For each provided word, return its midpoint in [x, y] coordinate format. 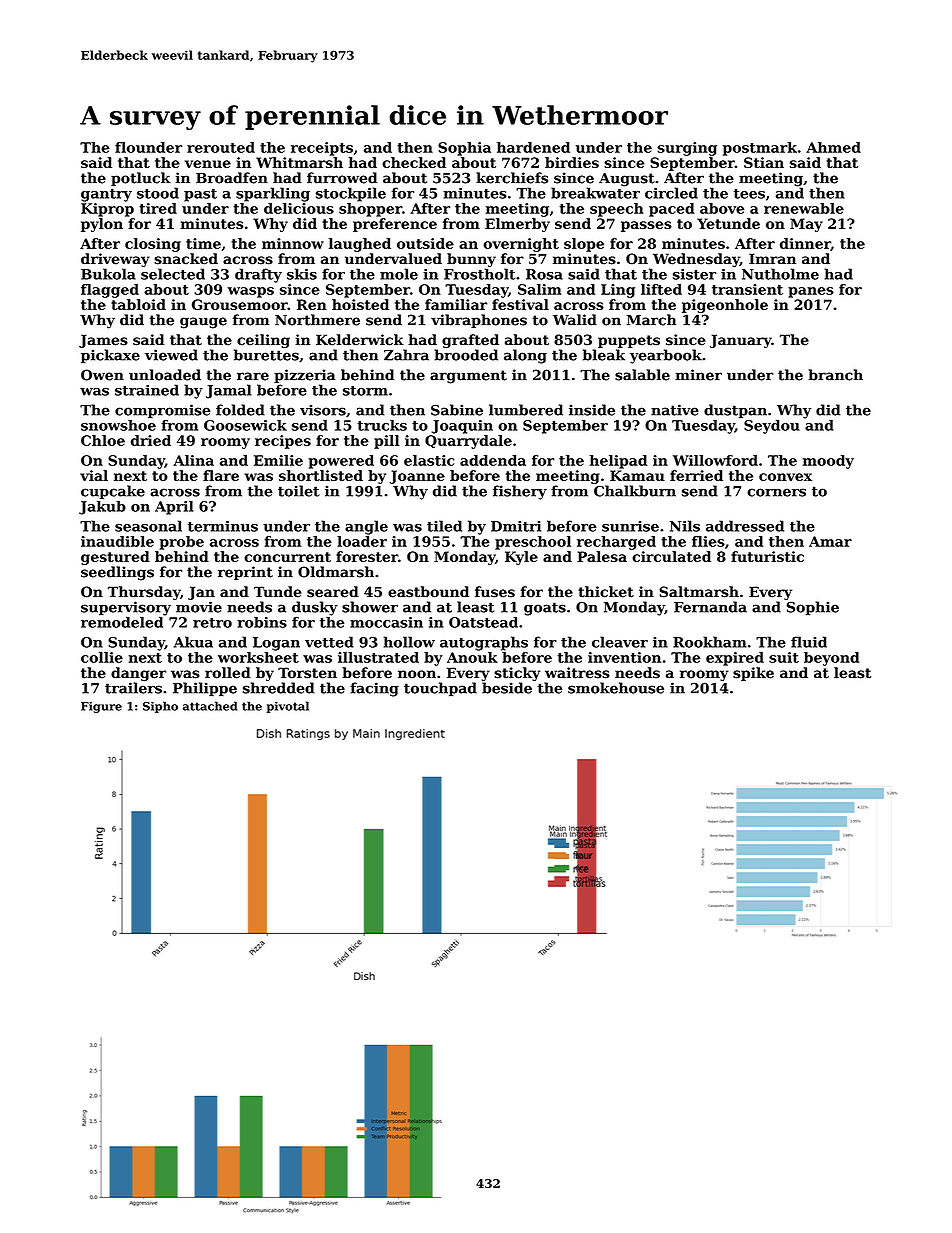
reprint [245, 573]
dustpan [735, 411]
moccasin [386, 622]
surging [687, 149]
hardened [533, 147]
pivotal [288, 707]
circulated [671, 556]
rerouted [221, 147]
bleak [604, 355]
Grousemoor [240, 304]
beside [507, 688]
